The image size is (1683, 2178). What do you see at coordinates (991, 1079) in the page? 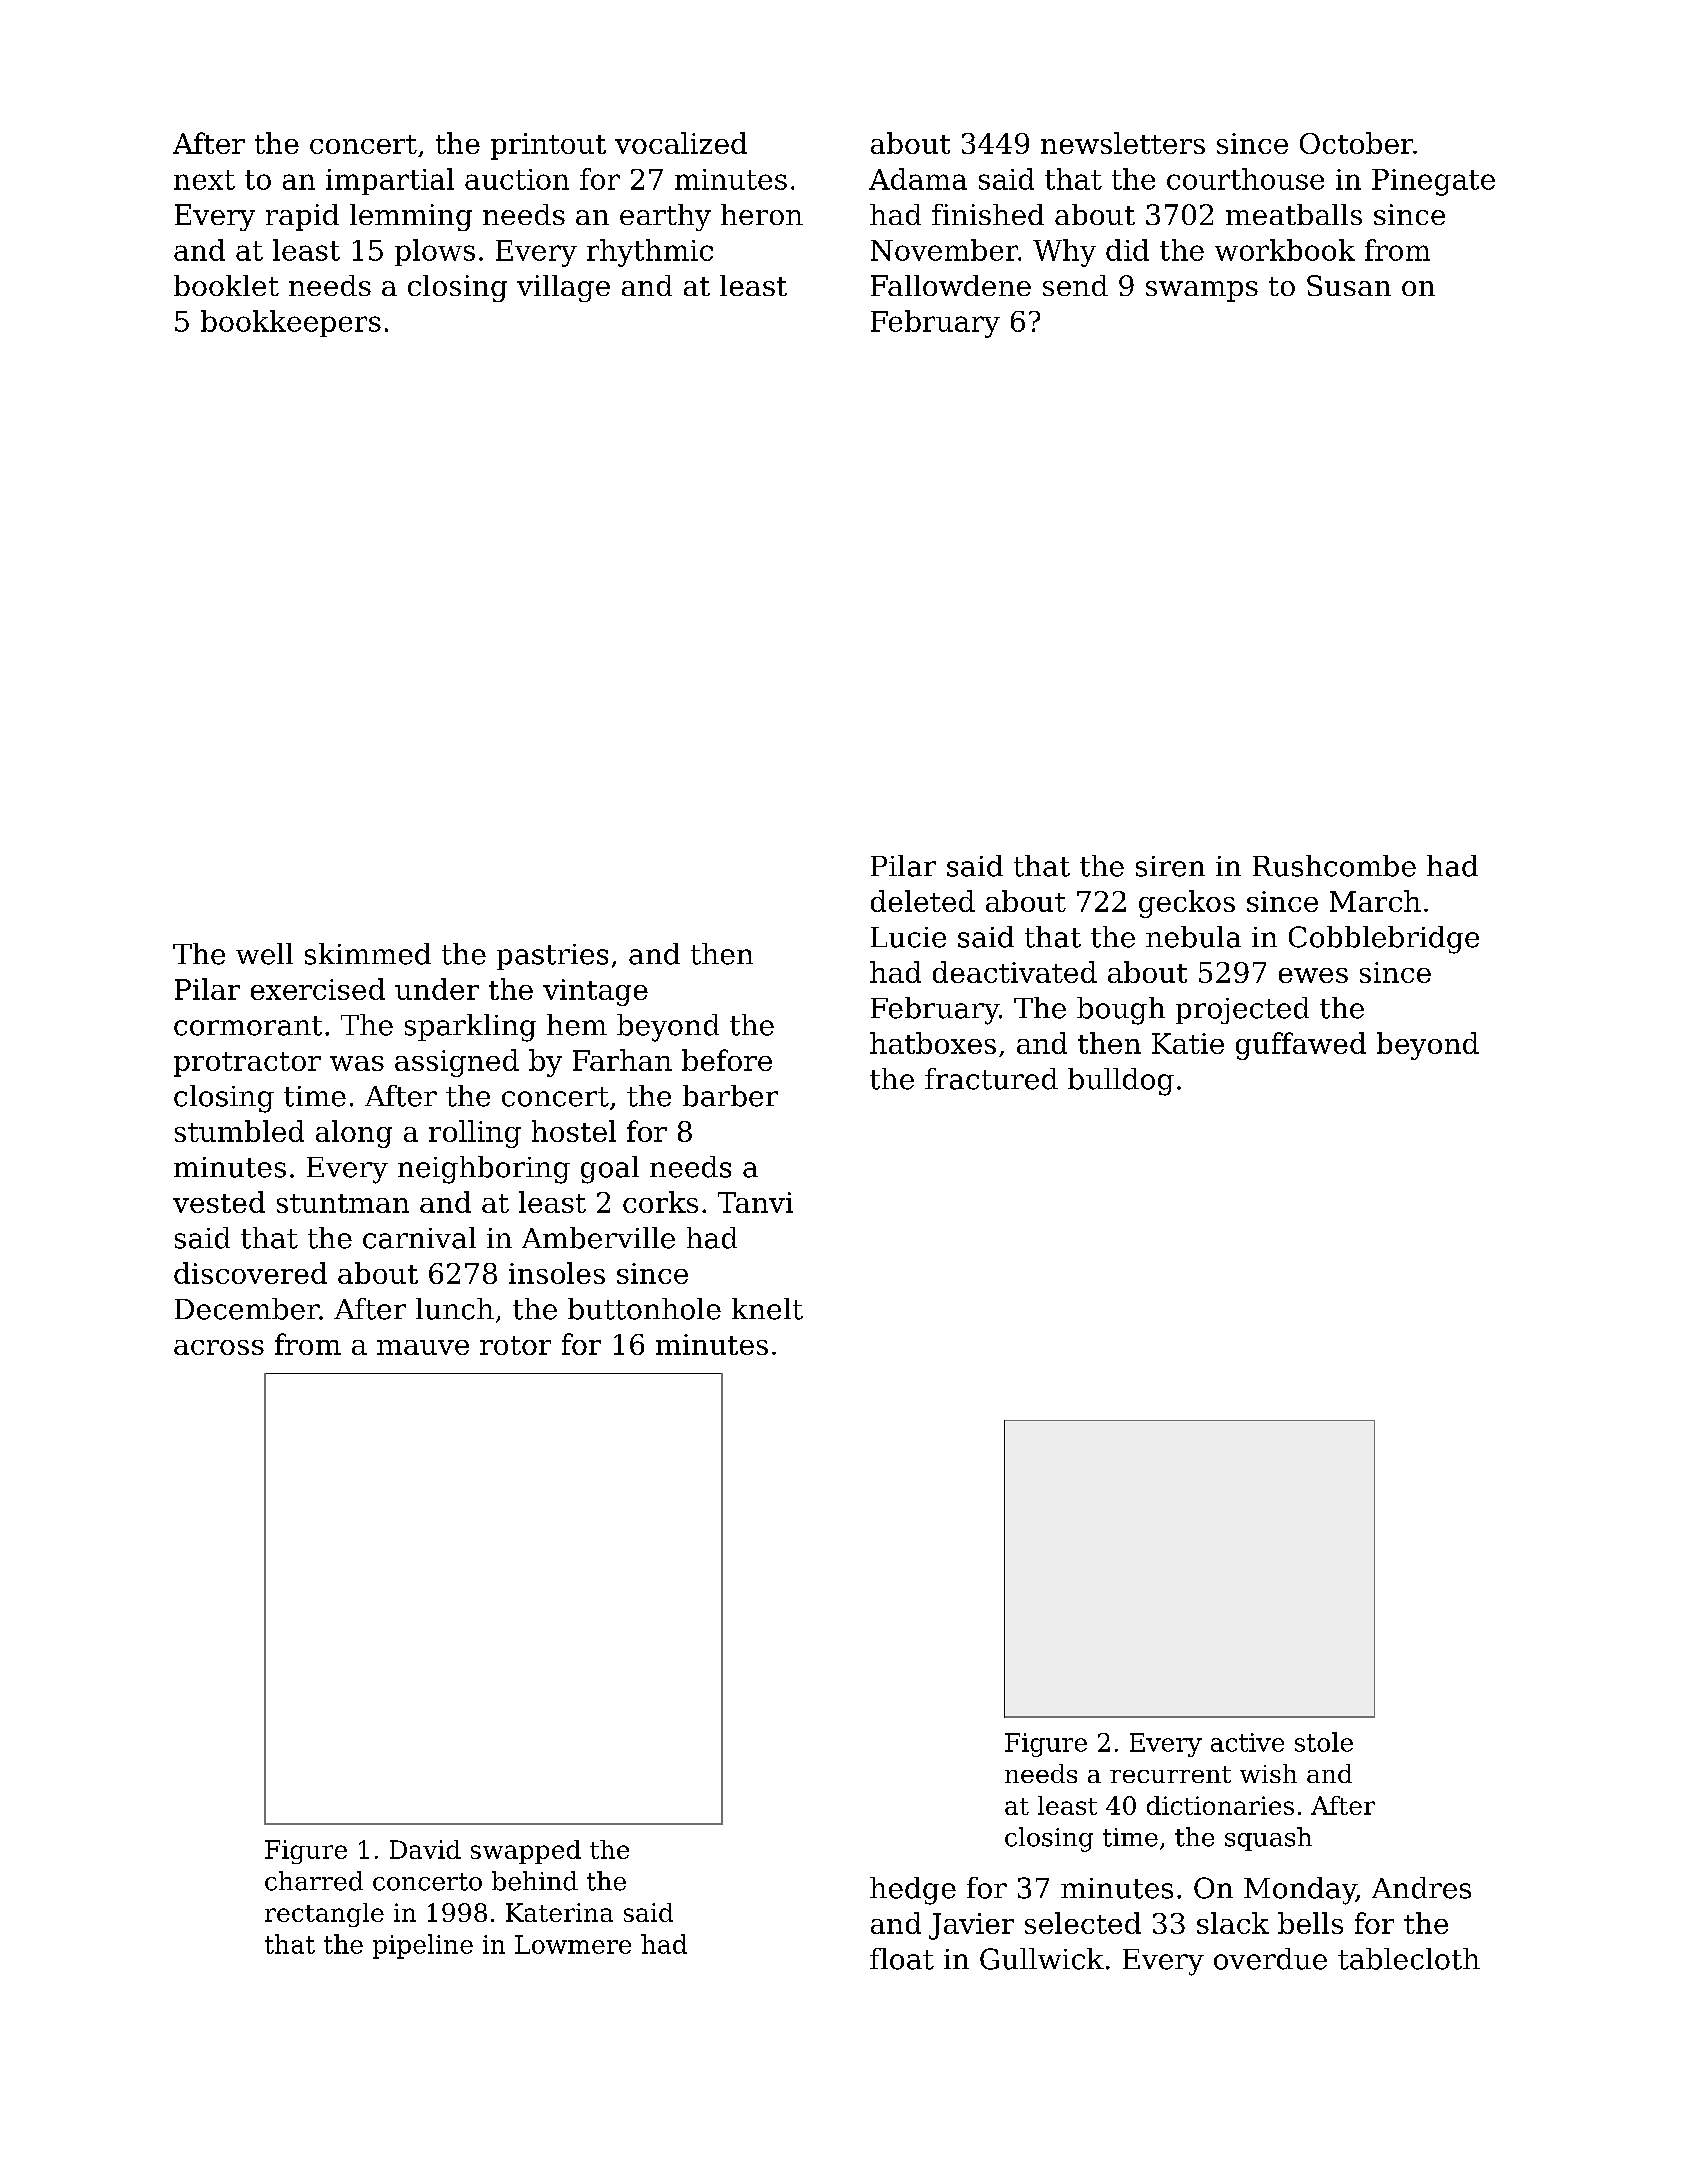
I see `fractured` at bounding box center [991, 1079].
